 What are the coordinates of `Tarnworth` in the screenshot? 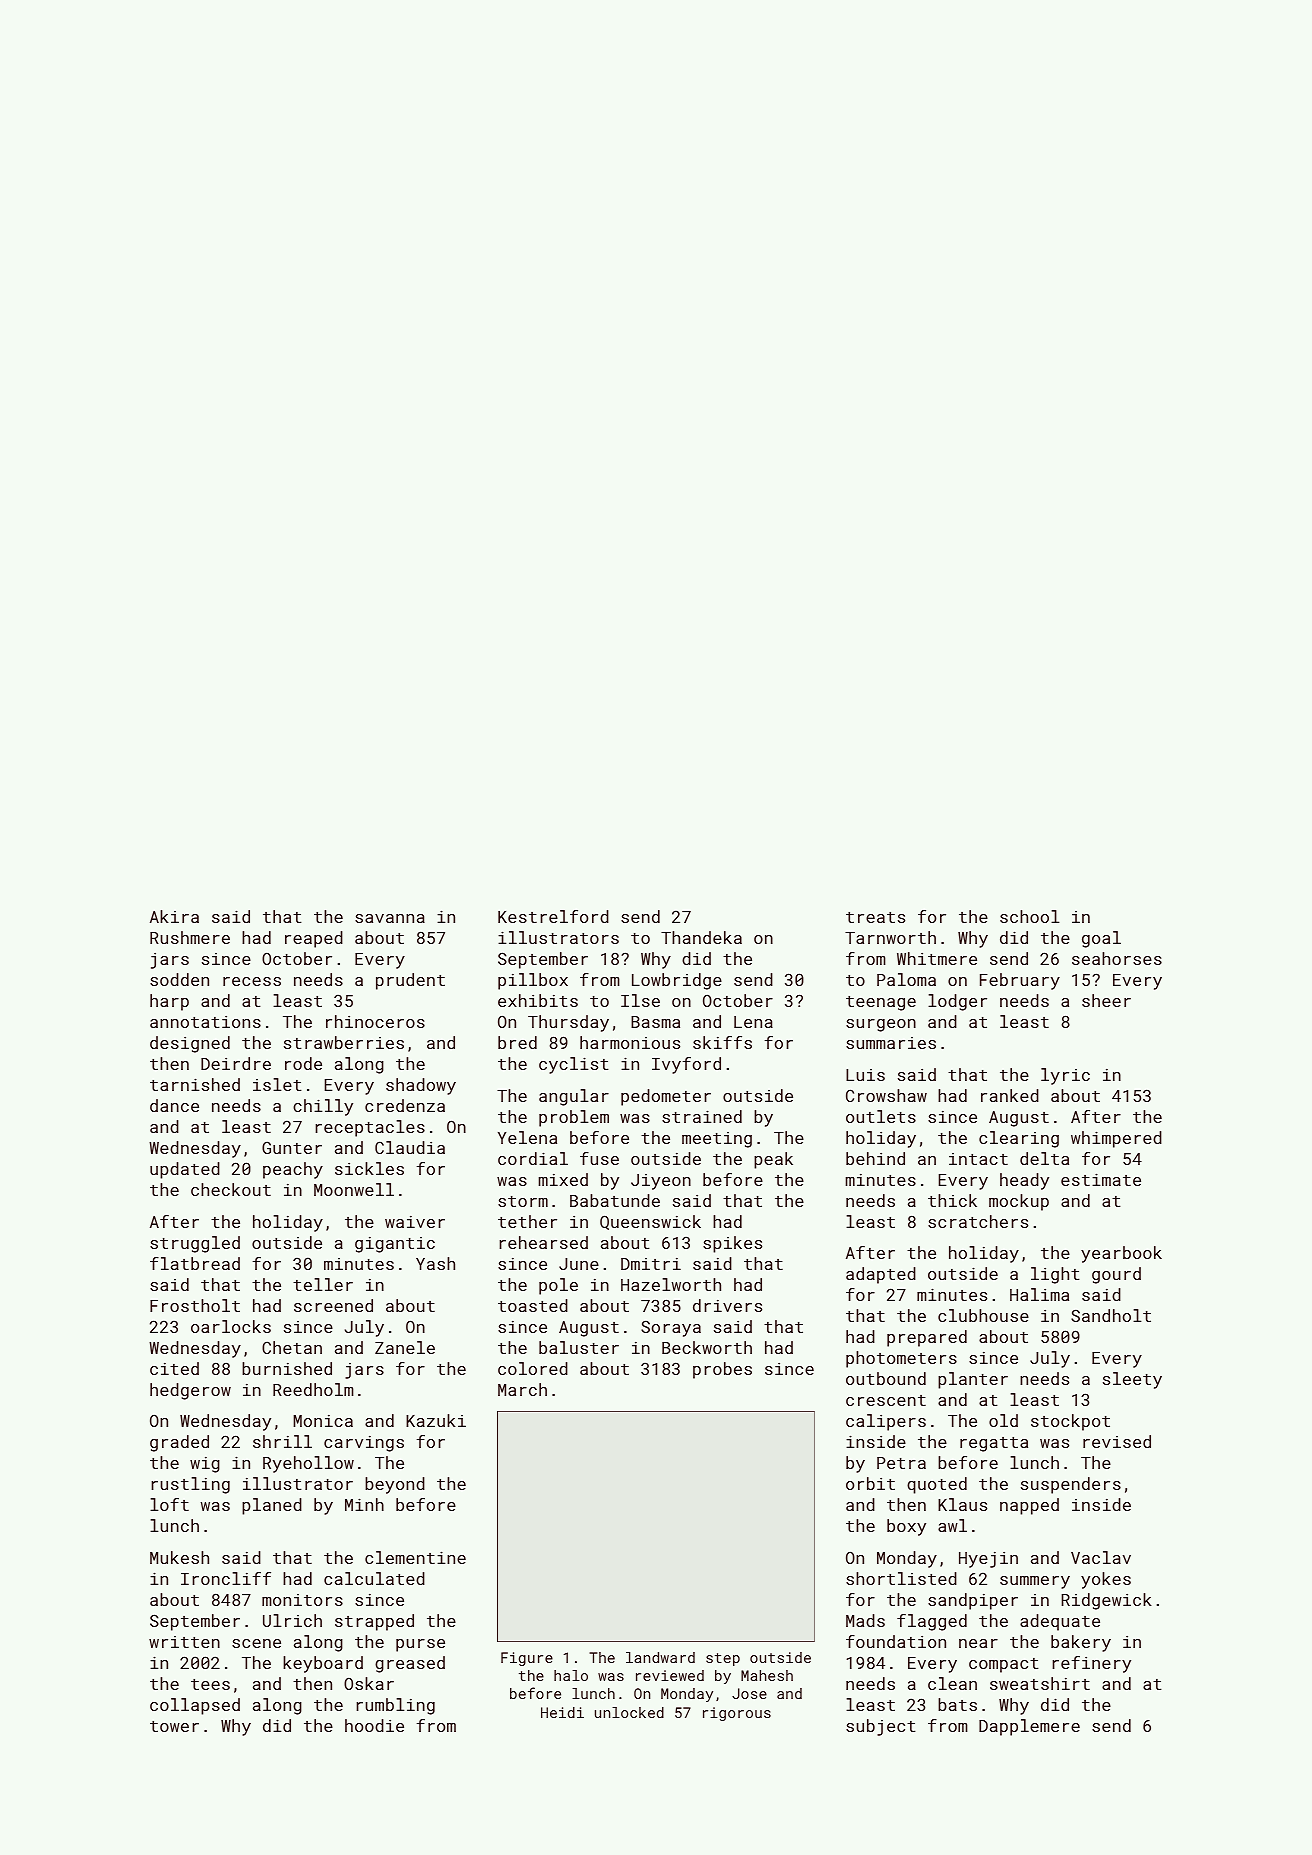 It's located at (890, 937).
